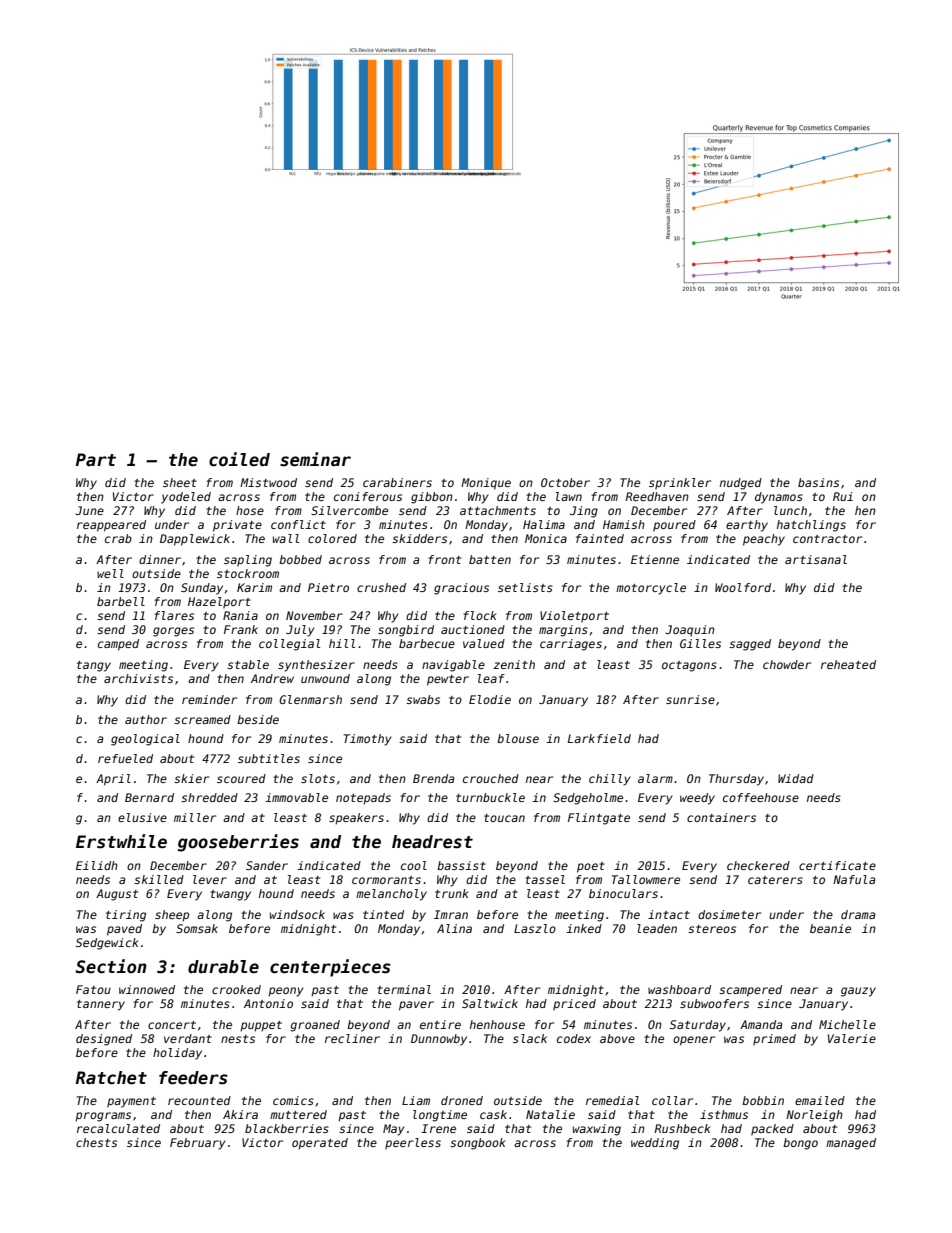 This document has width=952, height=1233. I want to click on crouched, so click(491, 778).
